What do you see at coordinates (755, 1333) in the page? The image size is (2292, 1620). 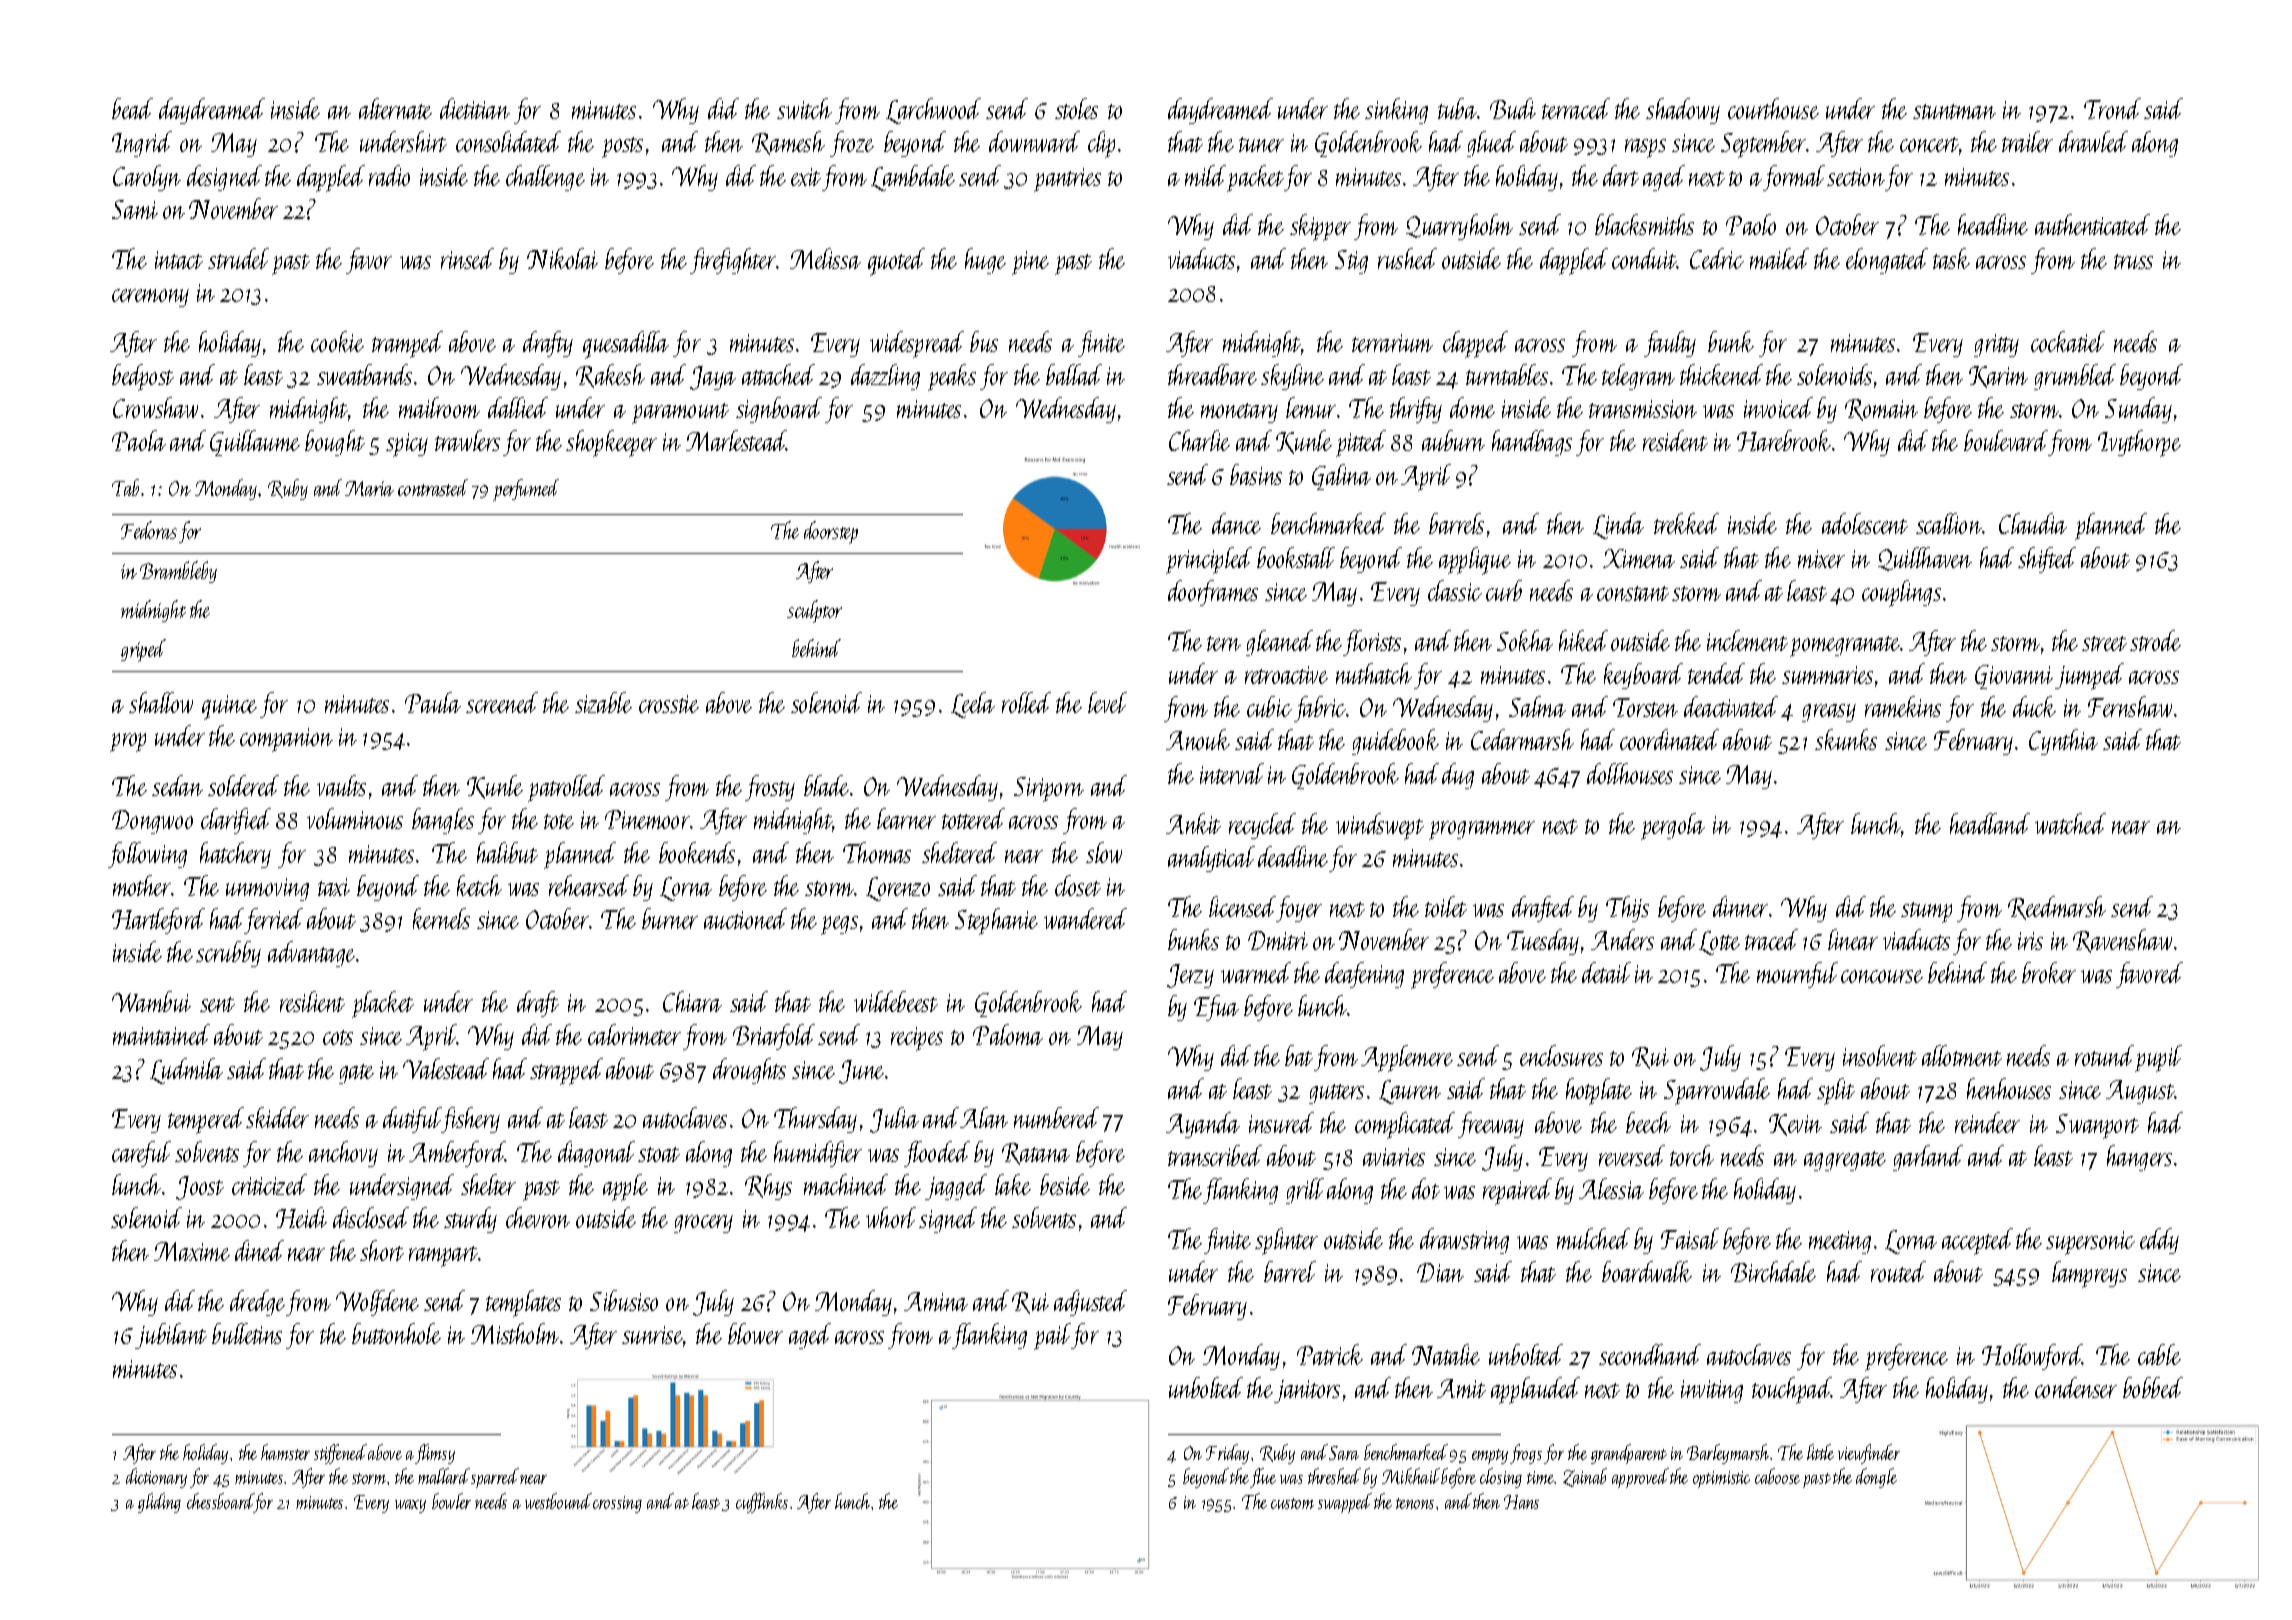 I see `blower` at bounding box center [755, 1333].
